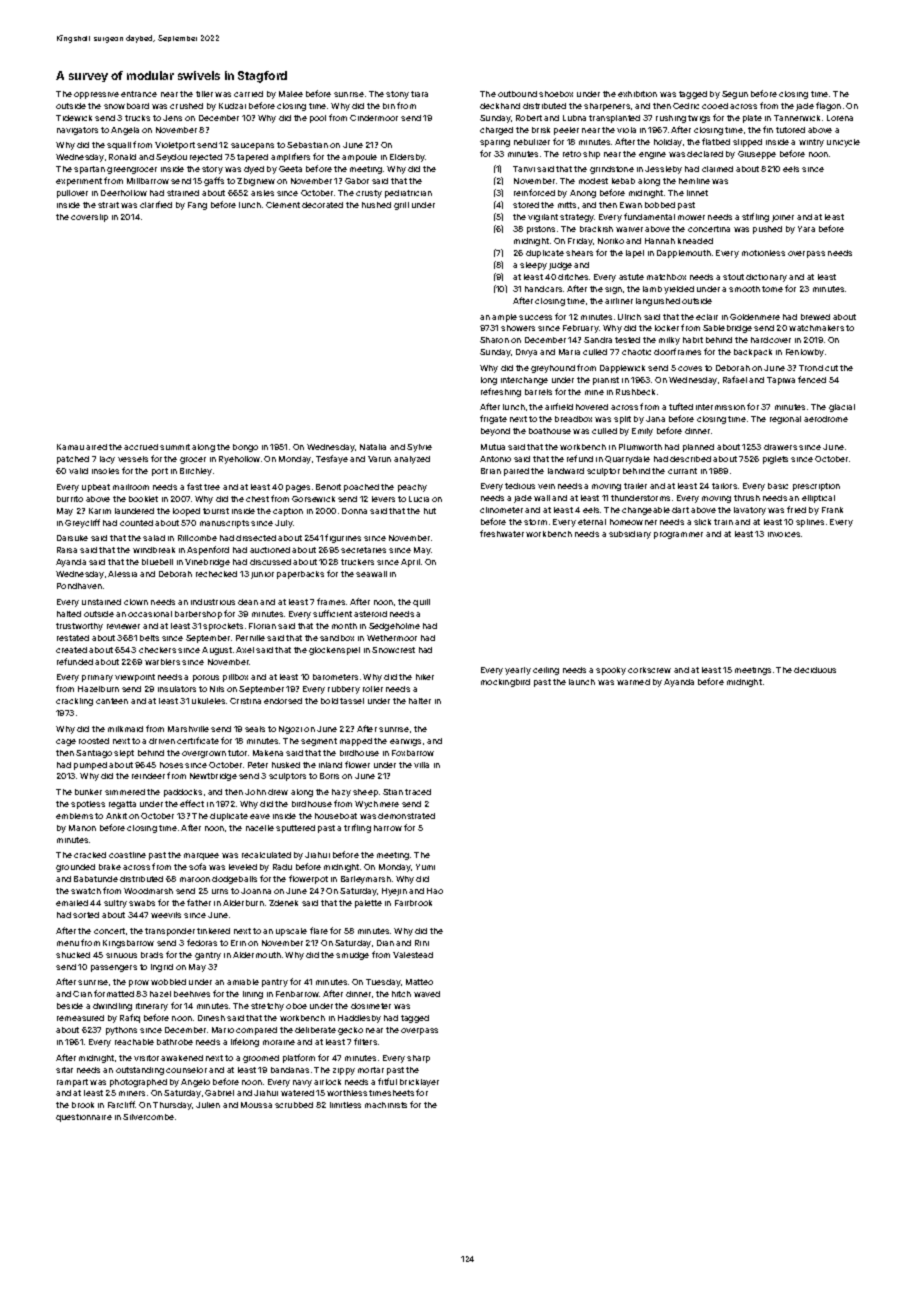  What do you see at coordinates (427, 994) in the screenshot?
I see `waved` at bounding box center [427, 994].
